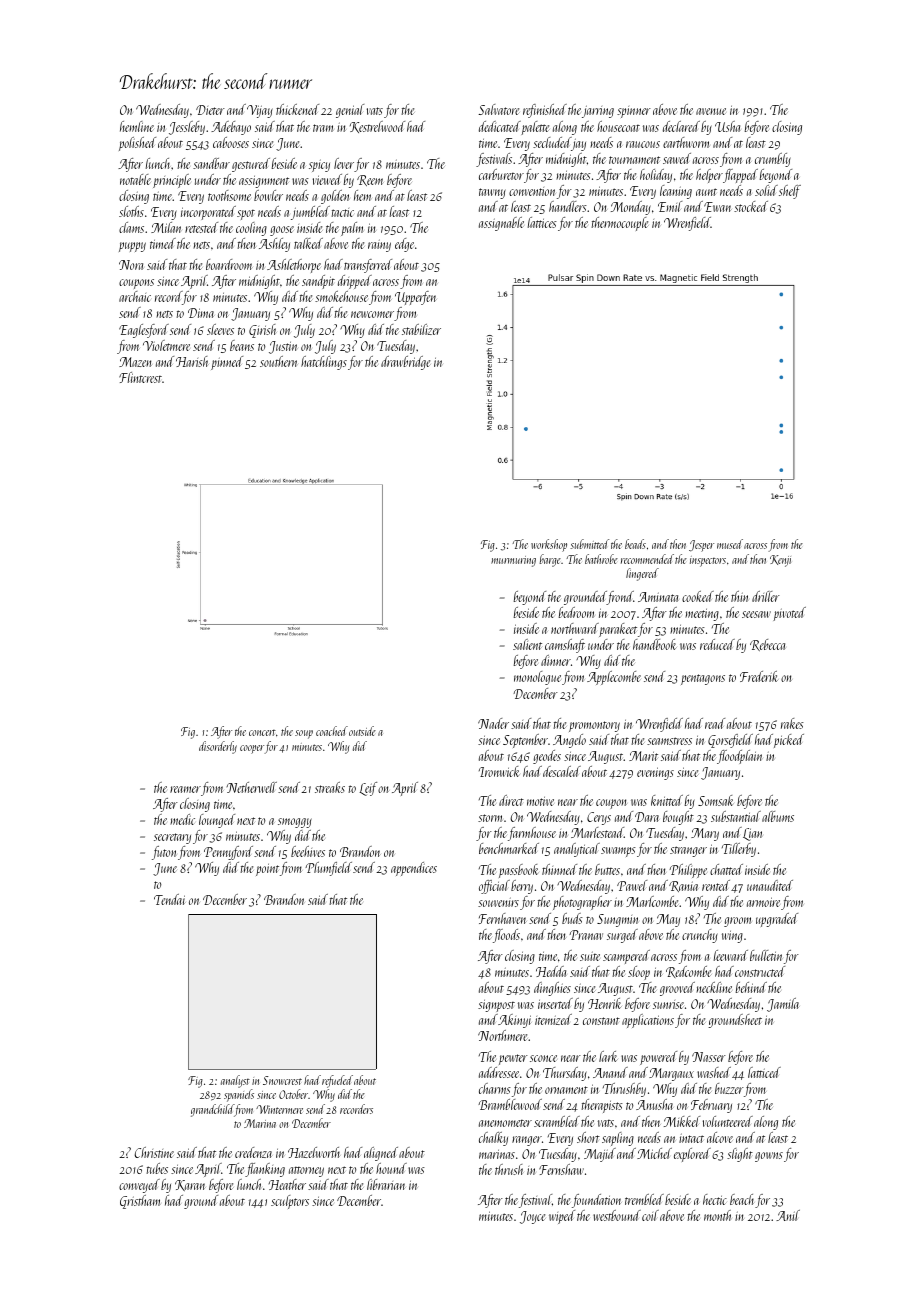  I want to click on Flintcrest, so click(140, 377).
